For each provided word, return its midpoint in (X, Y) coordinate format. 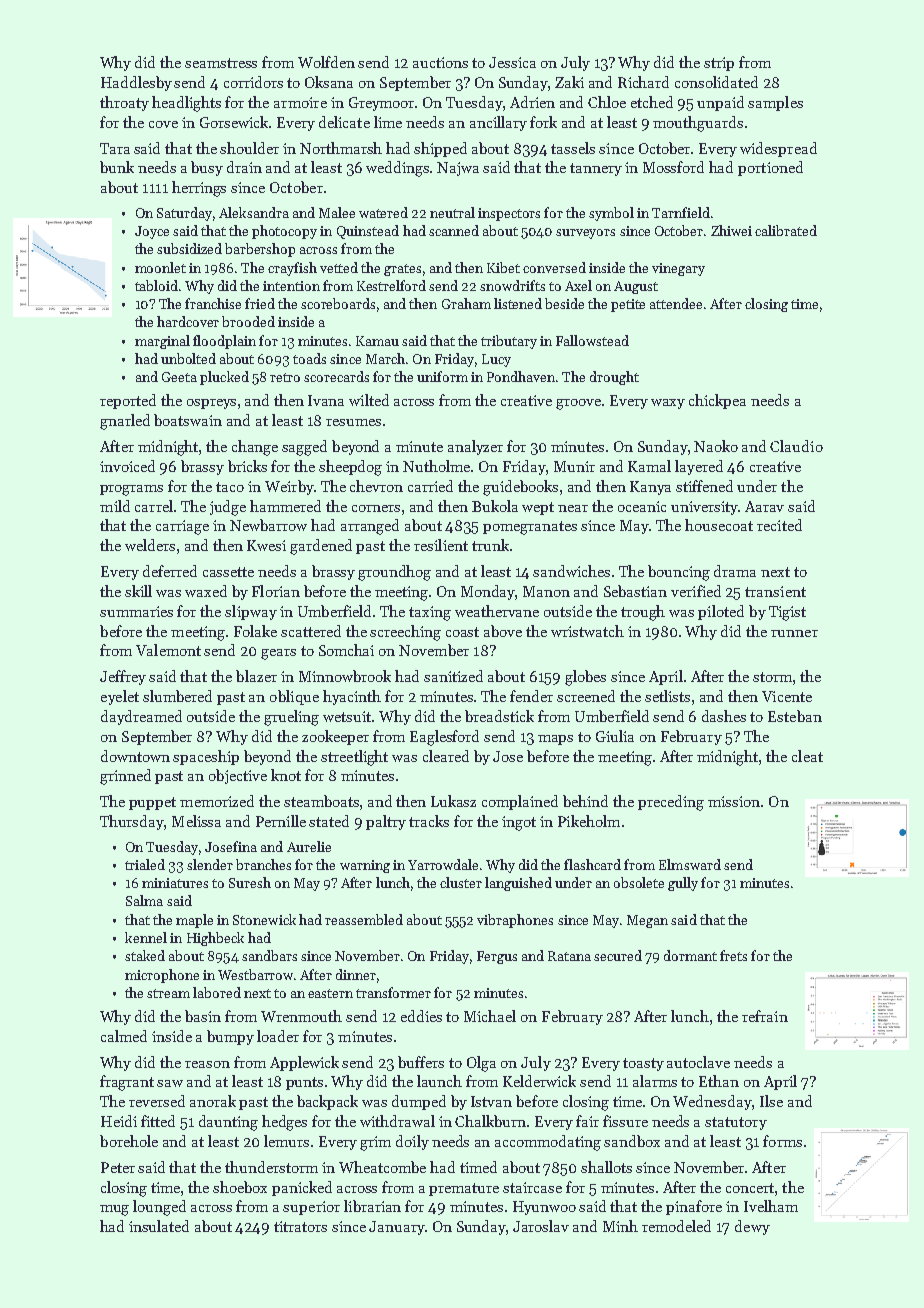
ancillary (498, 123)
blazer (256, 676)
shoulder (249, 148)
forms (782, 1141)
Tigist (787, 613)
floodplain (224, 342)
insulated (159, 1226)
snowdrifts (512, 285)
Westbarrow (255, 974)
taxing (430, 613)
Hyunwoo (544, 1208)
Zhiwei (731, 230)
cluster (461, 882)
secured (618, 955)
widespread (778, 149)
